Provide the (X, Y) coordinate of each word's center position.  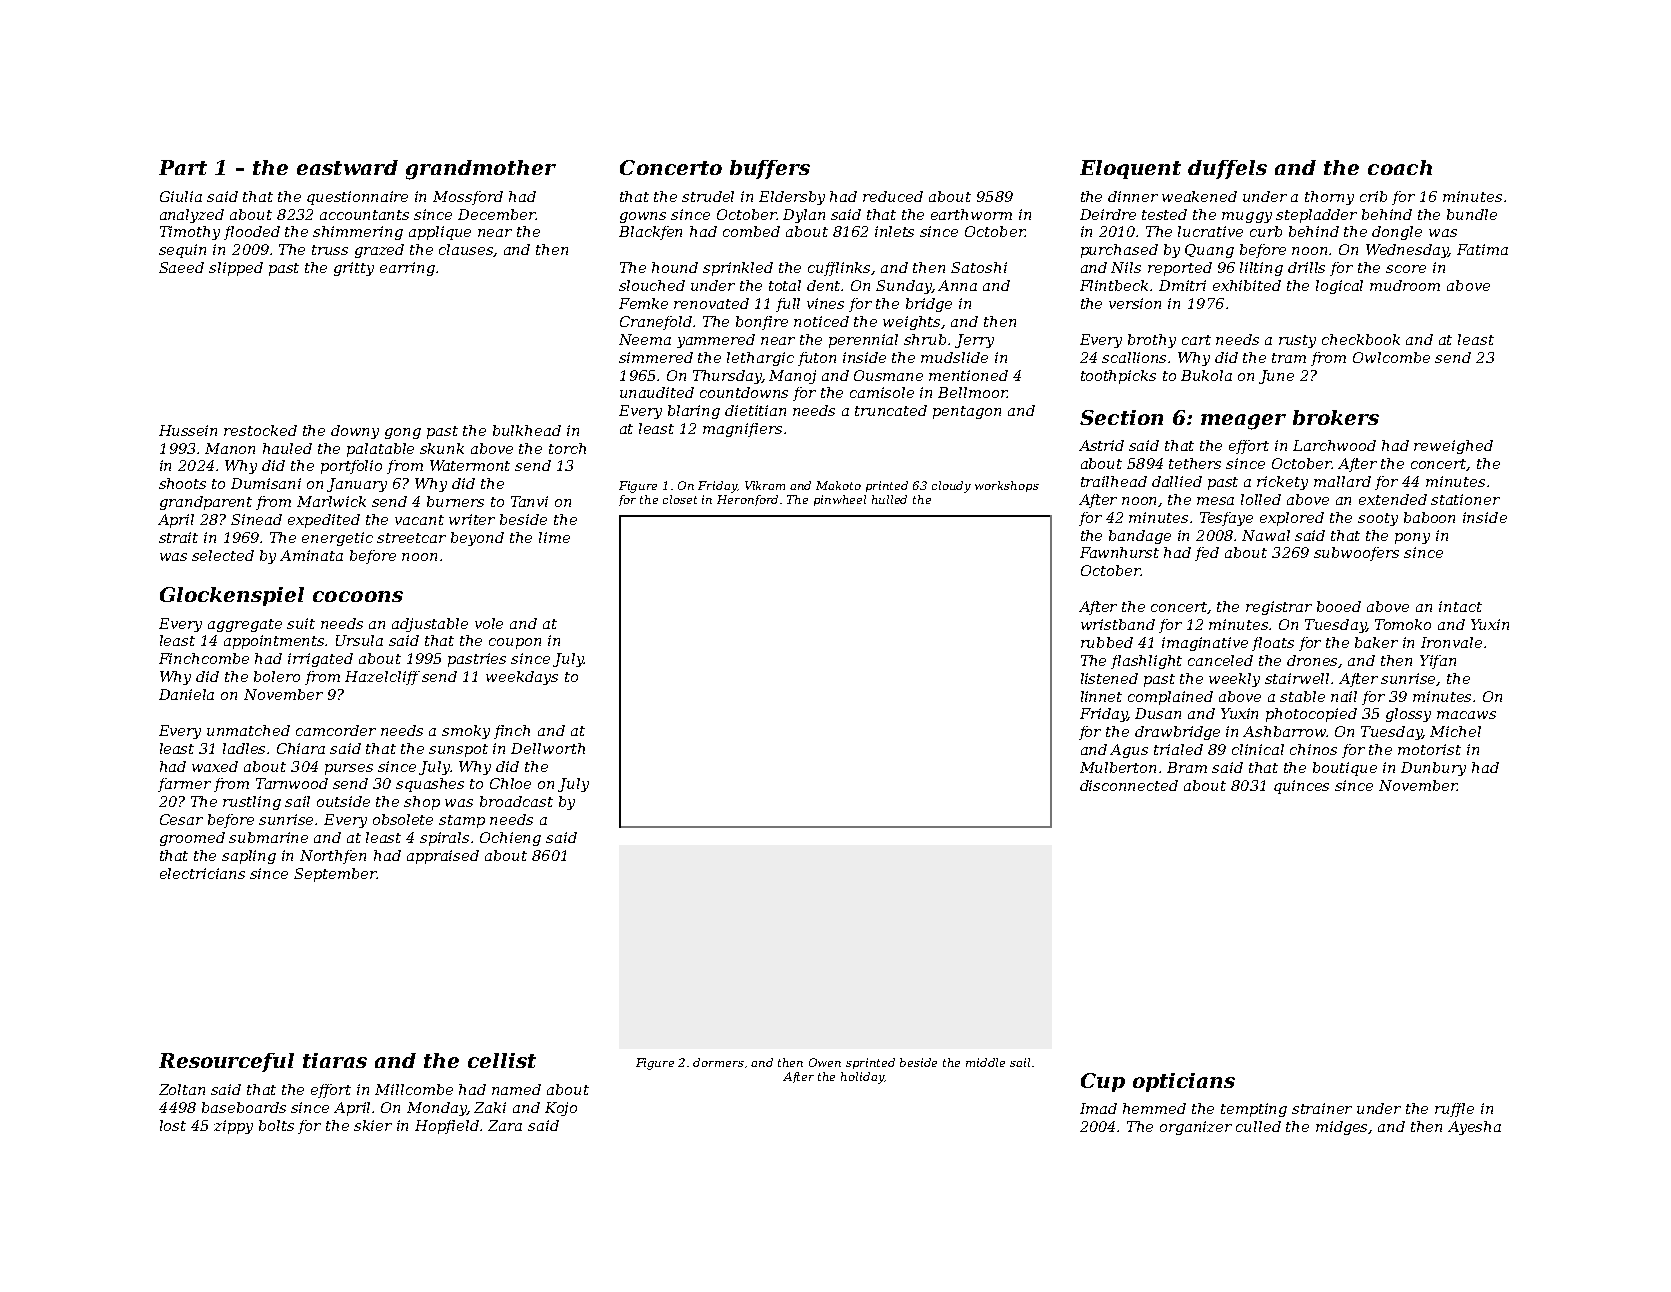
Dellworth (548, 748)
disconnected (1129, 785)
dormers (718, 1062)
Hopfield (447, 1127)
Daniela (186, 694)
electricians (202, 873)
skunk (442, 448)
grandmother (481, 170)
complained (1170, 698)
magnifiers (742, 430)
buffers (770, 169)
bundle (1472, 214)
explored (1292, 519)
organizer (1196, 1128)
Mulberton (1118, 767)
